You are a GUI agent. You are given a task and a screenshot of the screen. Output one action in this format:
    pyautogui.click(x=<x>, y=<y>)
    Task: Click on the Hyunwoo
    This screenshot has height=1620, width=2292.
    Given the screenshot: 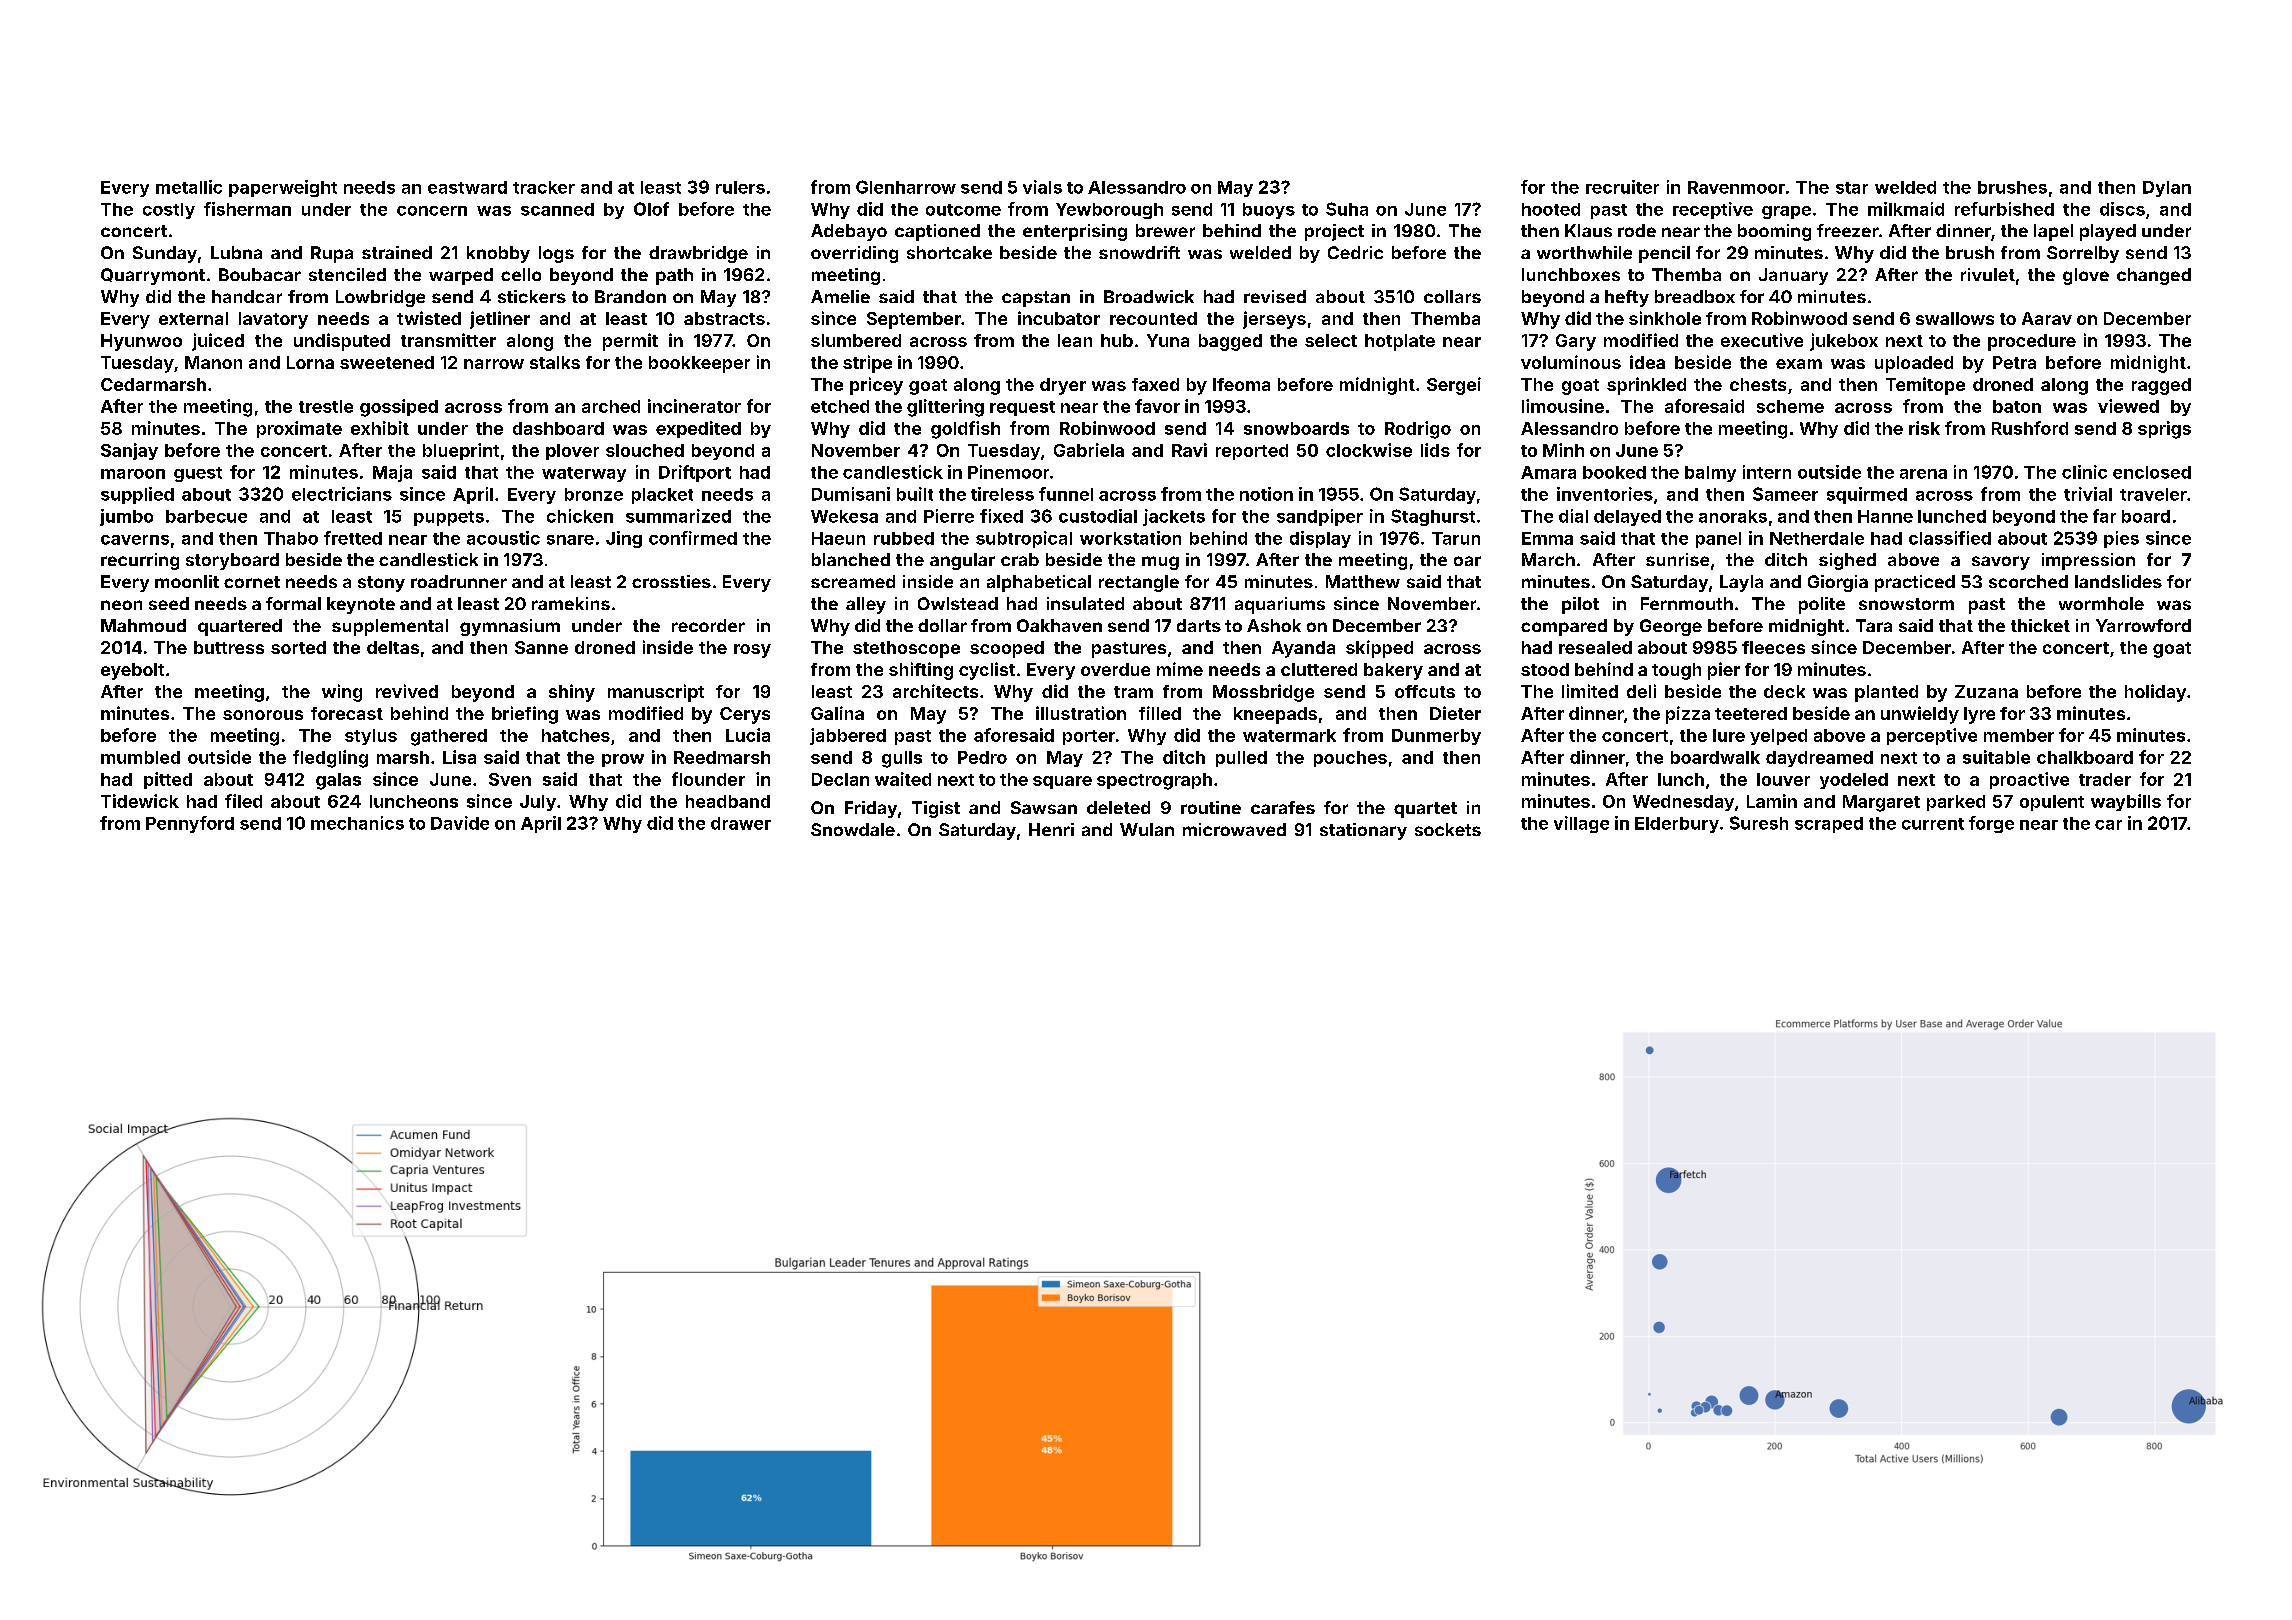 What is the action you would take?
    pyautogui.click(x=141, y=342)
